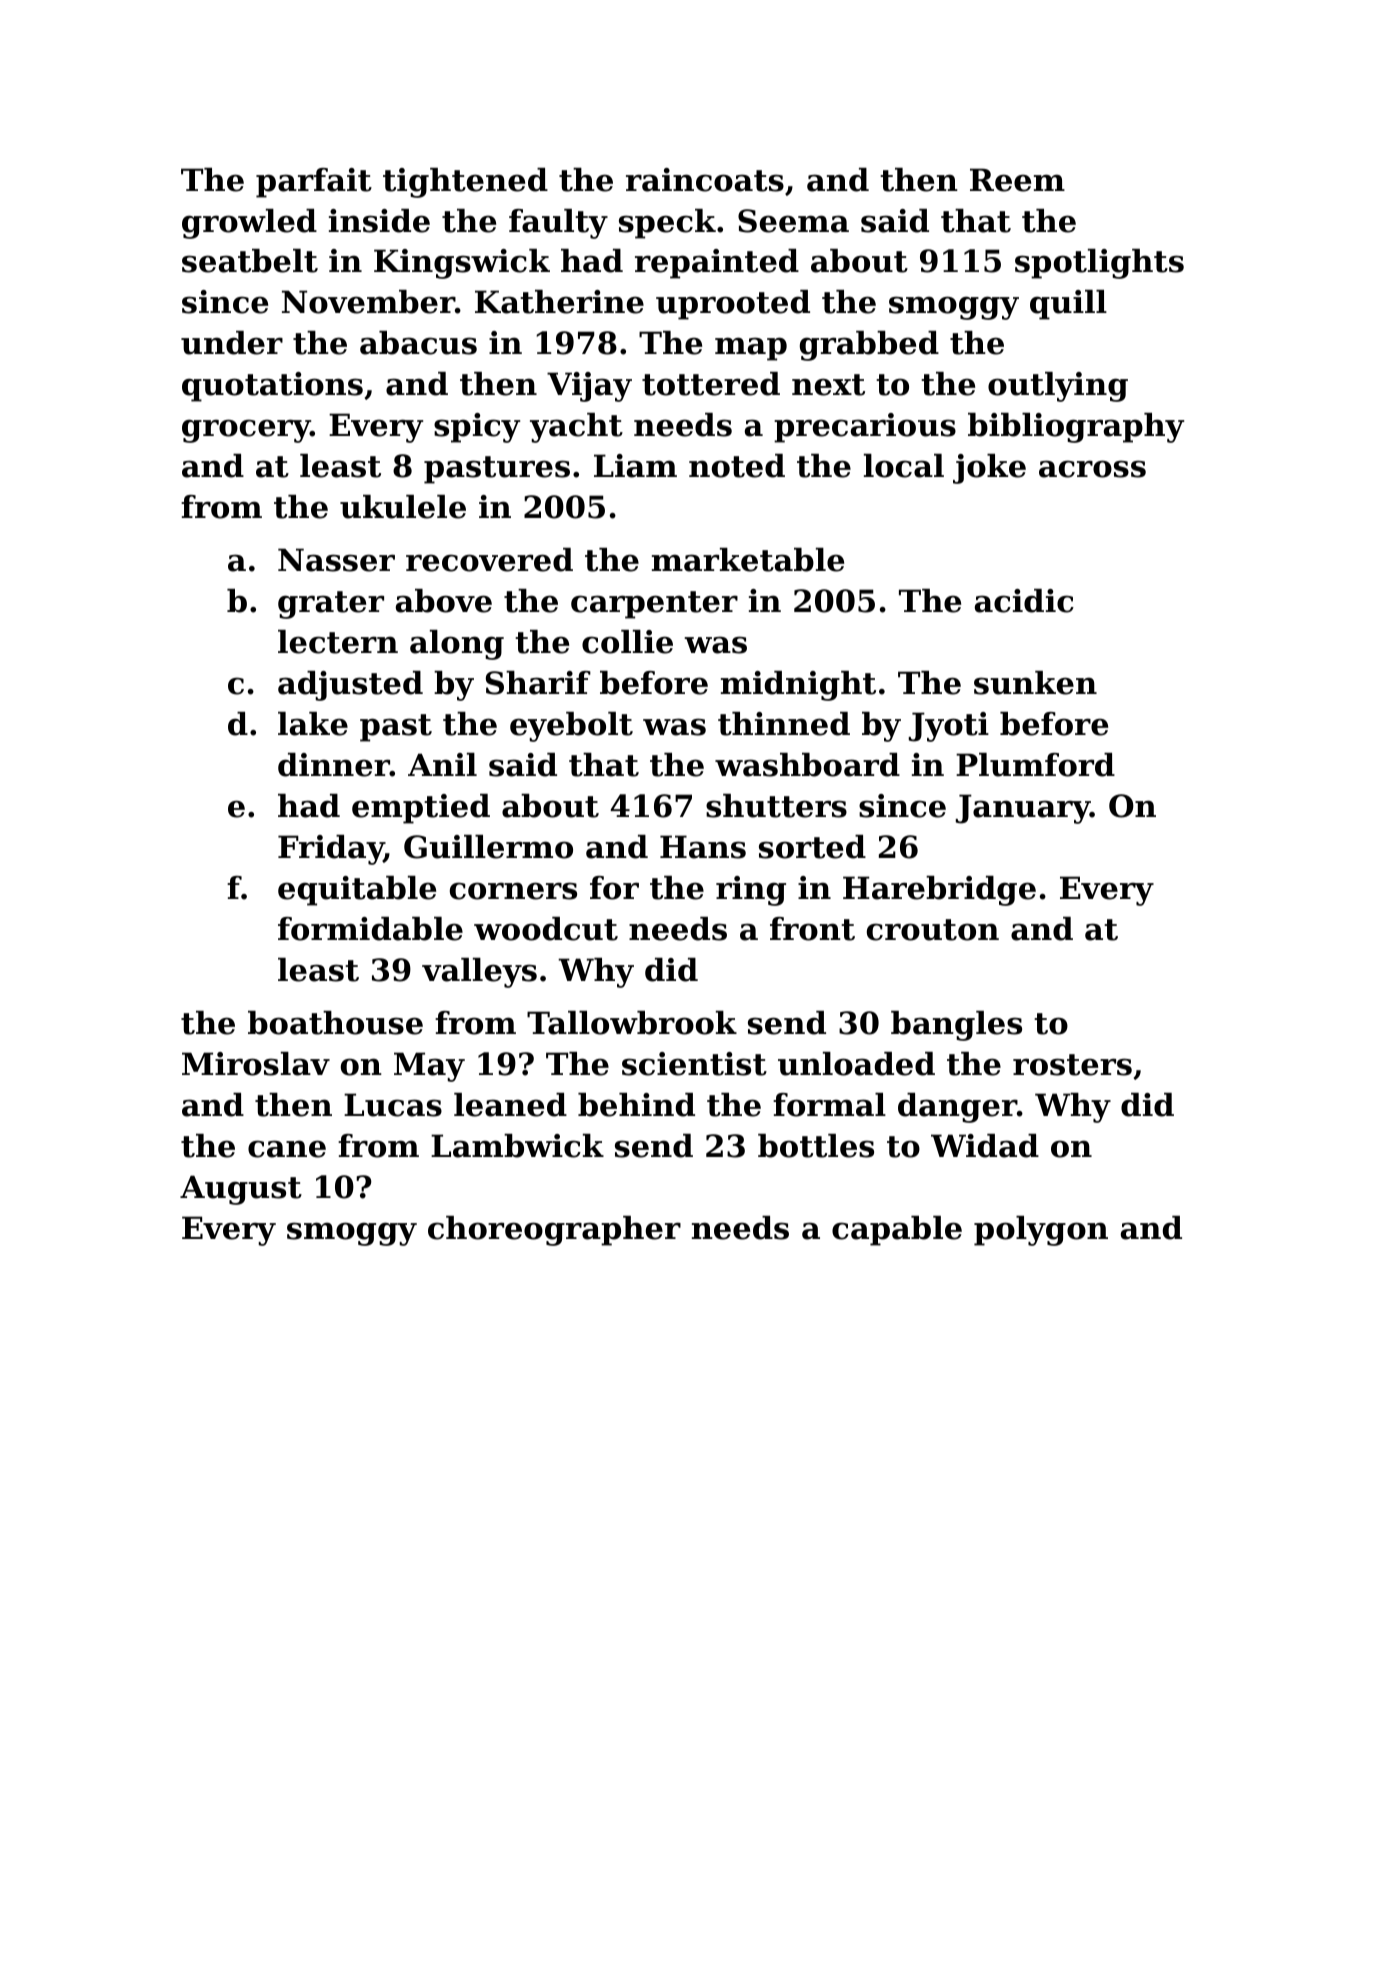 The width and height of the screenshot is (1386, 1969). Describe the element at coordinates (737, 466) in the screenshot. I see `noted` at that location.
